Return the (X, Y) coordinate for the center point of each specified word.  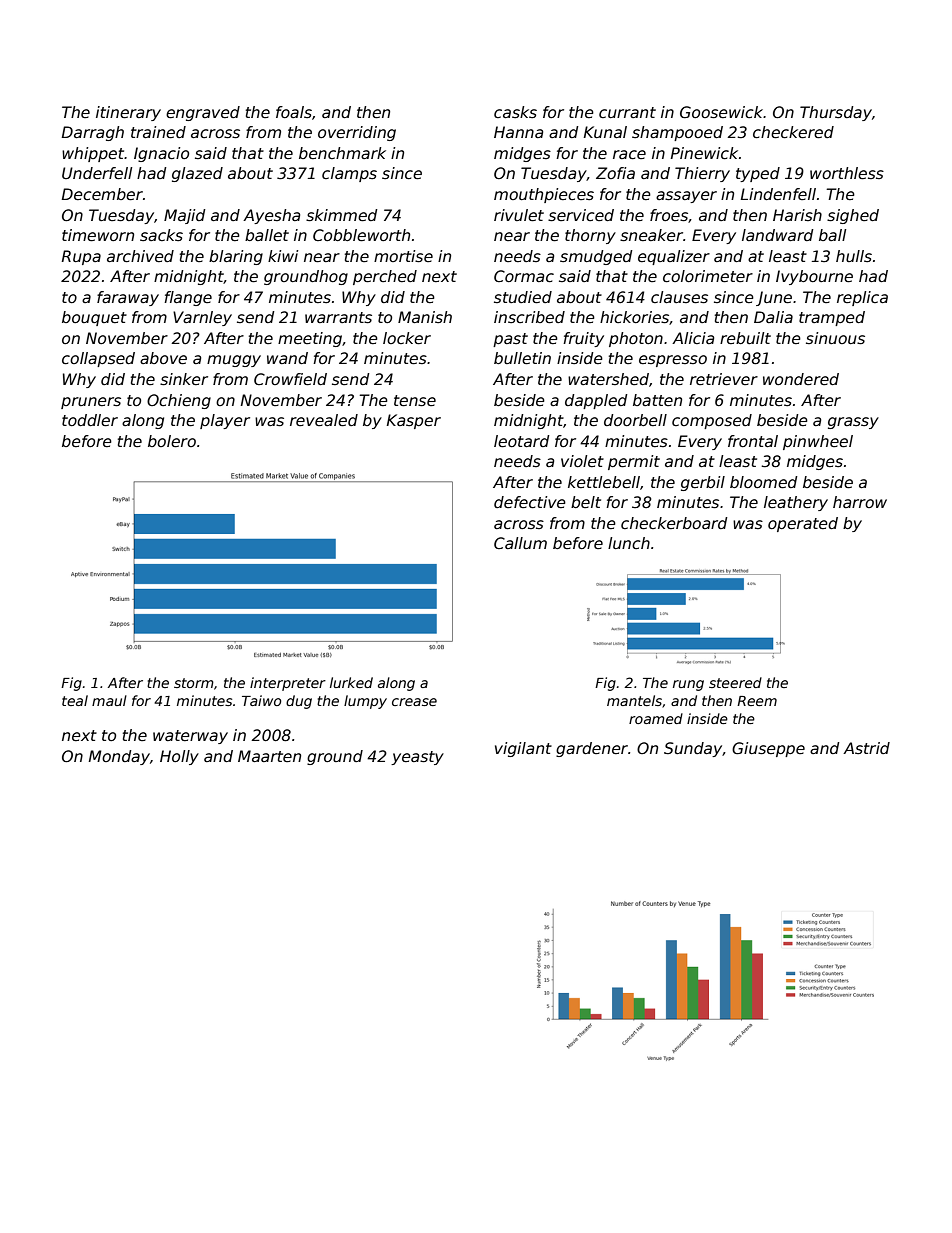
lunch (629, 543)
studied (523, 297)
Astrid (866, 748)
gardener (592, 749)
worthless (847, 173)
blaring (236, 257)
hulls (854, 256)
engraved (203, 113)
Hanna (518, 132)
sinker (184, 379)
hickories (635, 318)
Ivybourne (814, 277)
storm (194, 683)
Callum (520, 543)
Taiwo (261, 700)
